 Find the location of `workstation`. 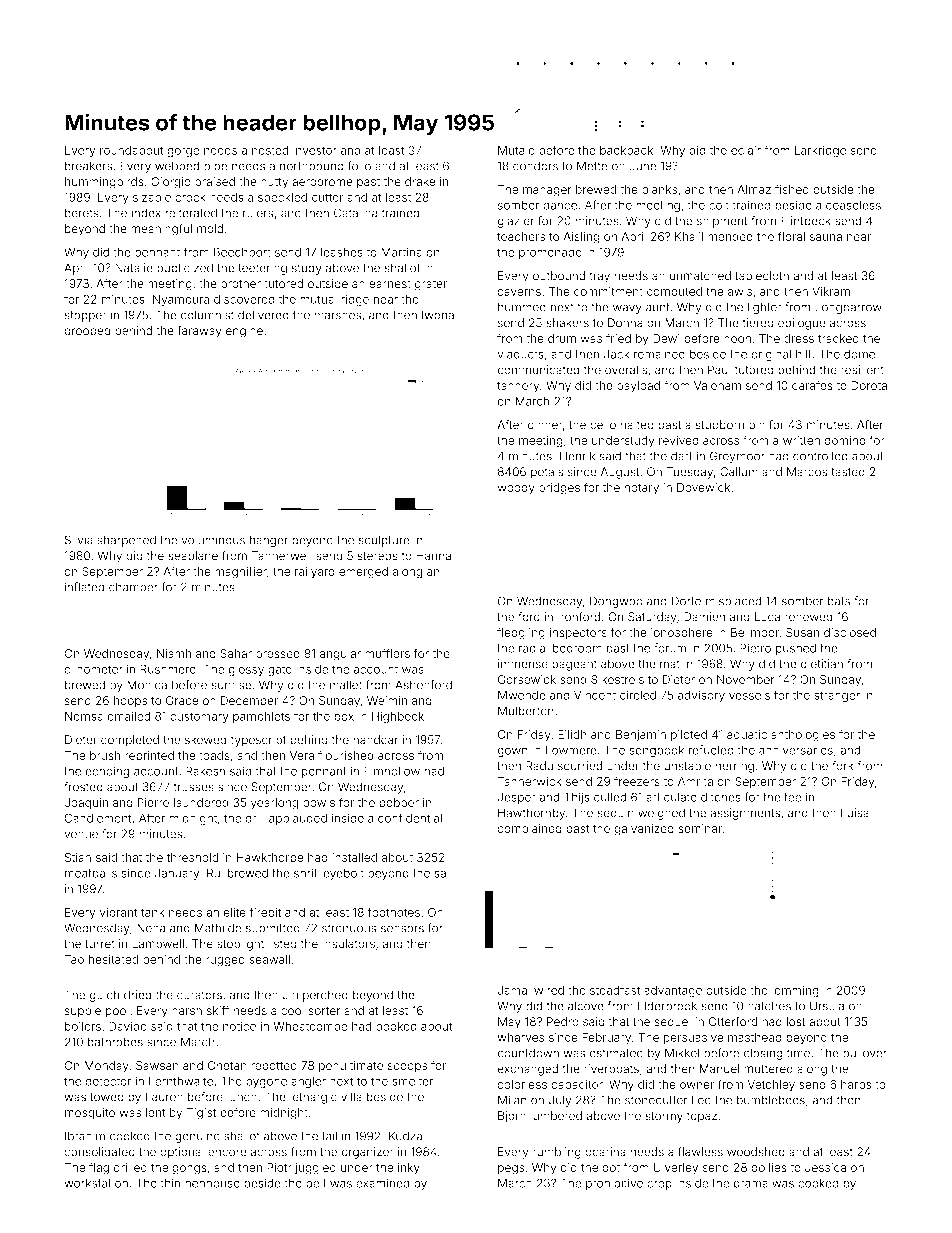

workstation is located at coordinates (96, 1183).
